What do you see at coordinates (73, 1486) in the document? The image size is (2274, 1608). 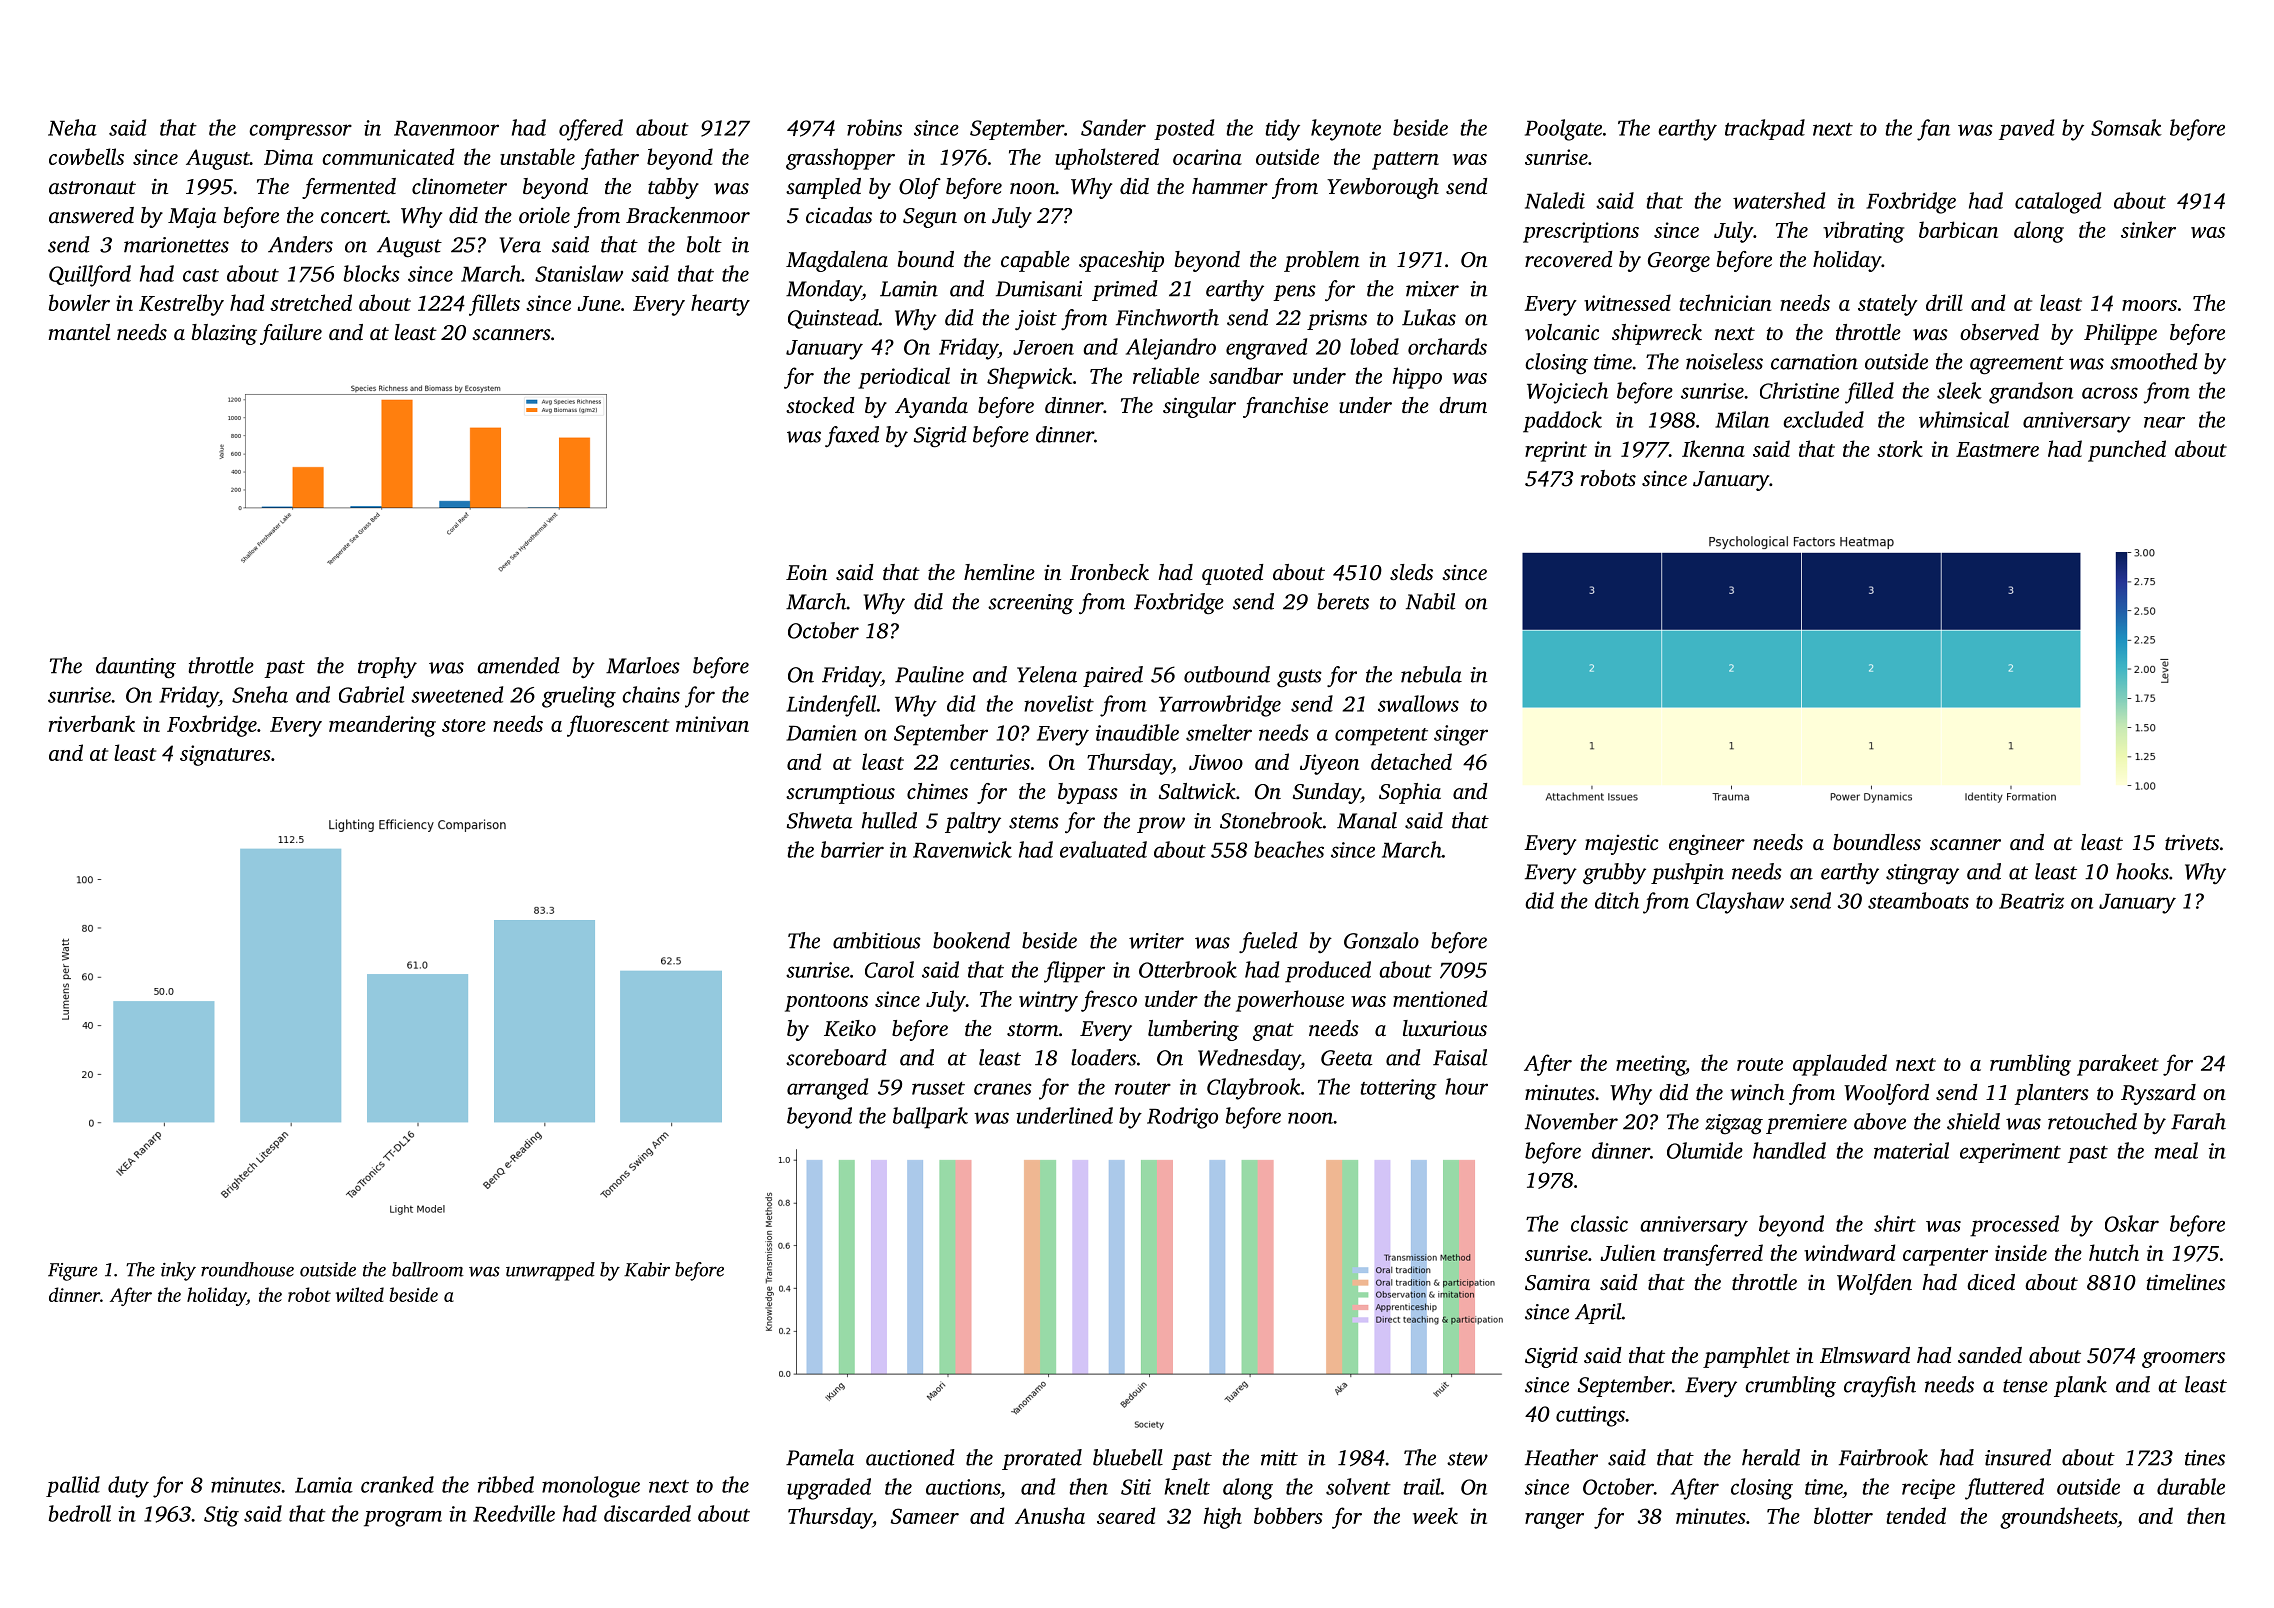 I see `pallid` at bounding box center [73, 1486].
